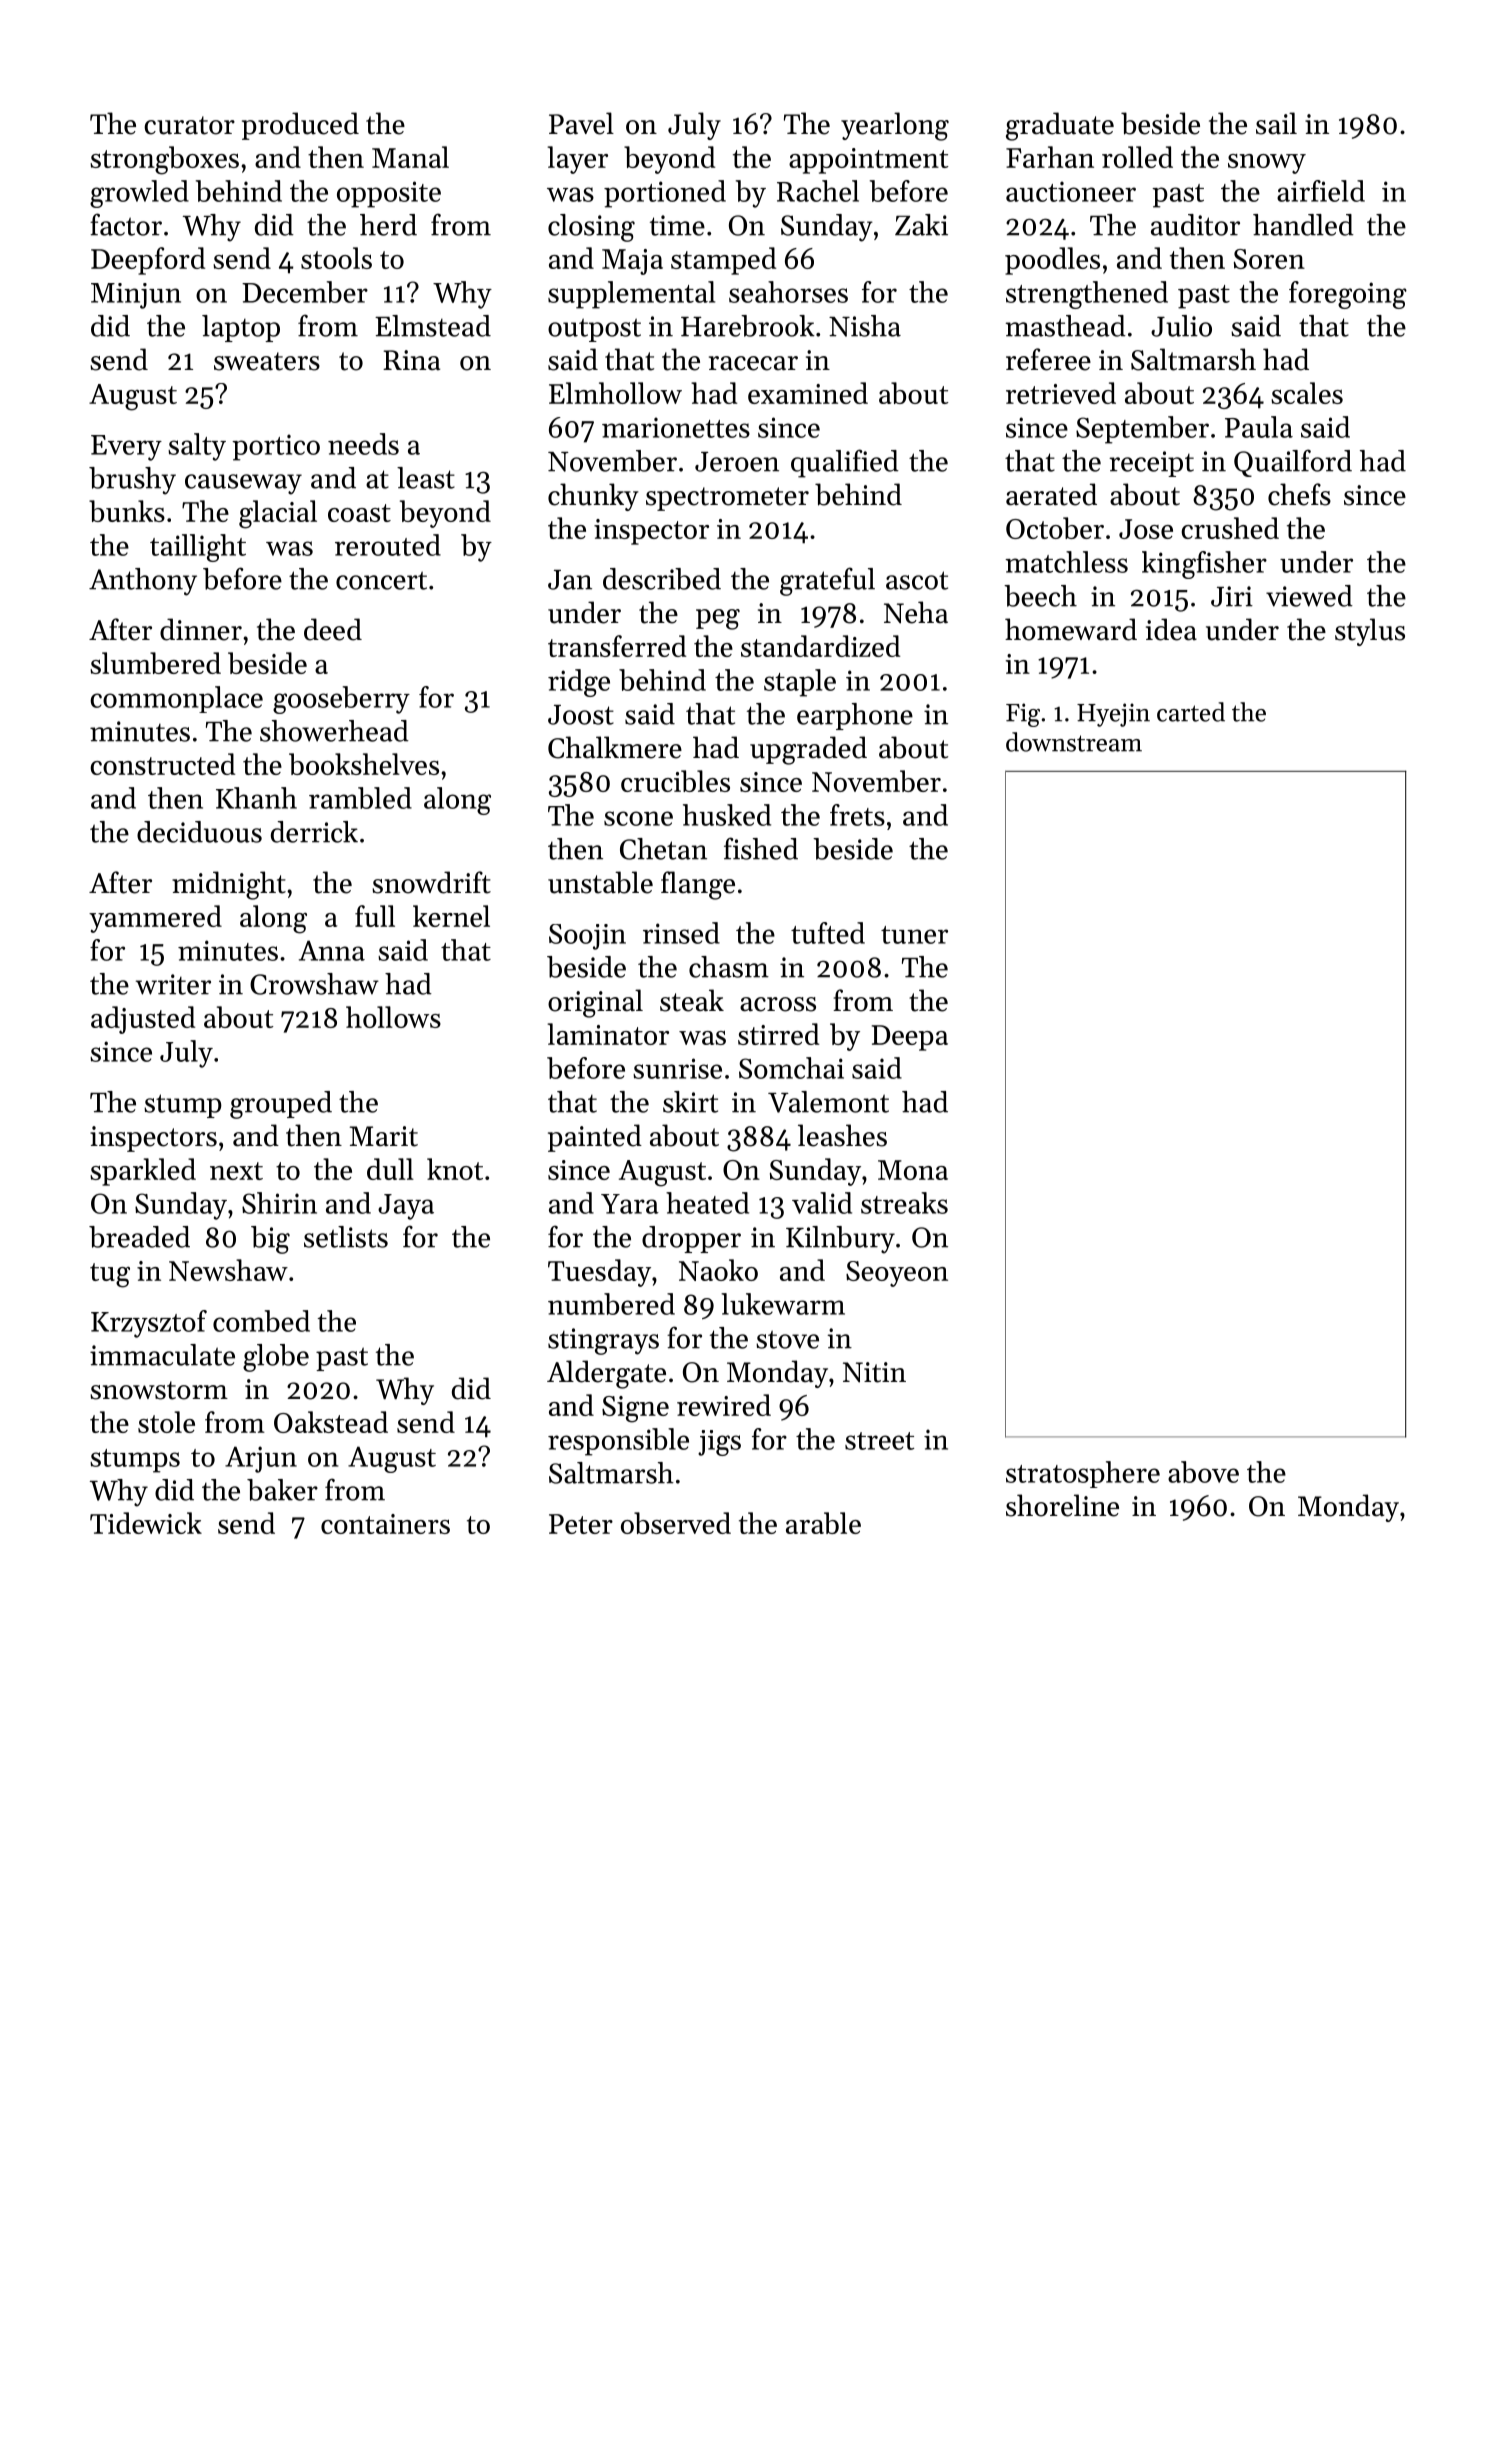 The height and width of the page is (2464, 1496). I want to click on aerated, so click(1051, 494).
